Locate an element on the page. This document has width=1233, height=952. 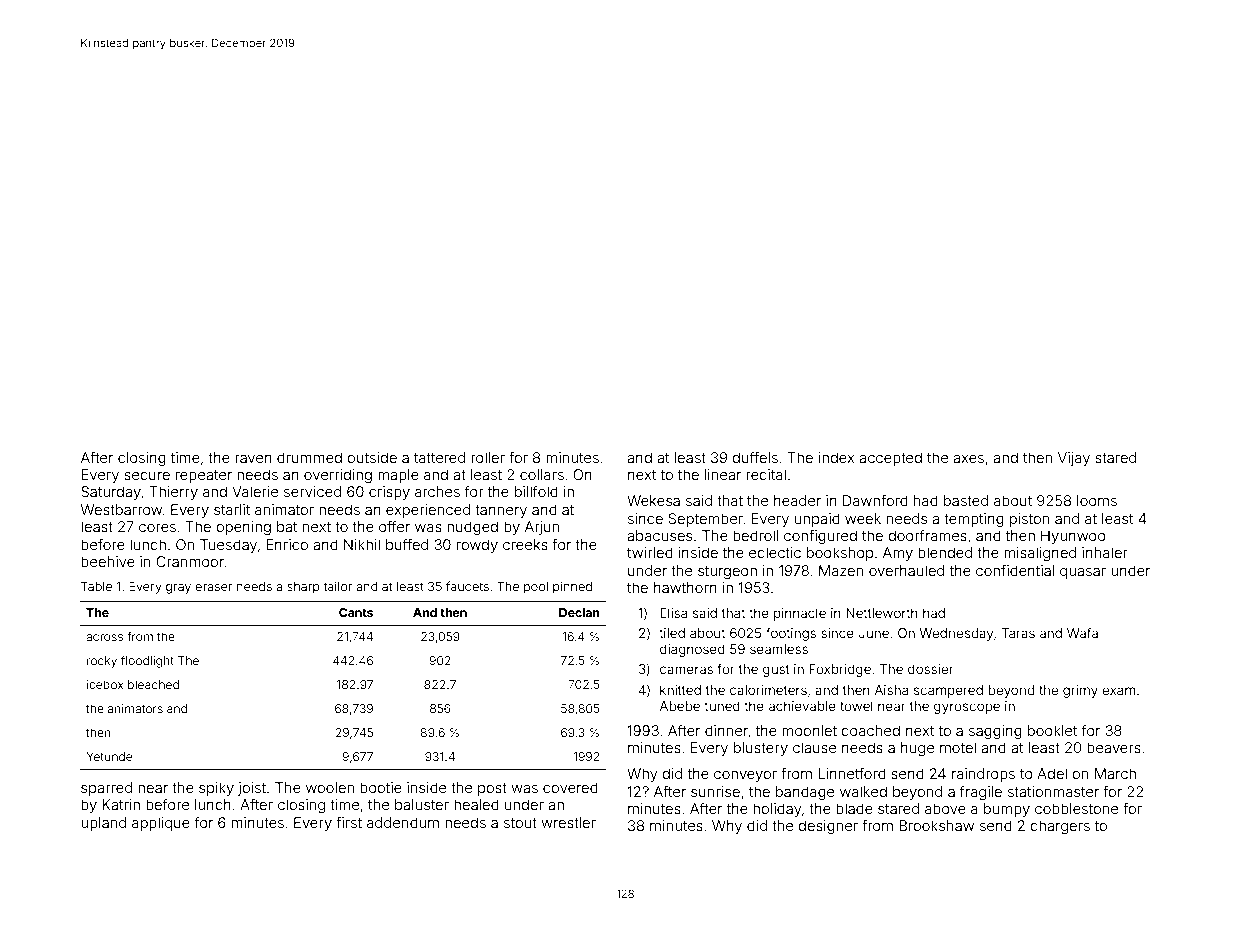
roller is located at coordinates (488, 457).
